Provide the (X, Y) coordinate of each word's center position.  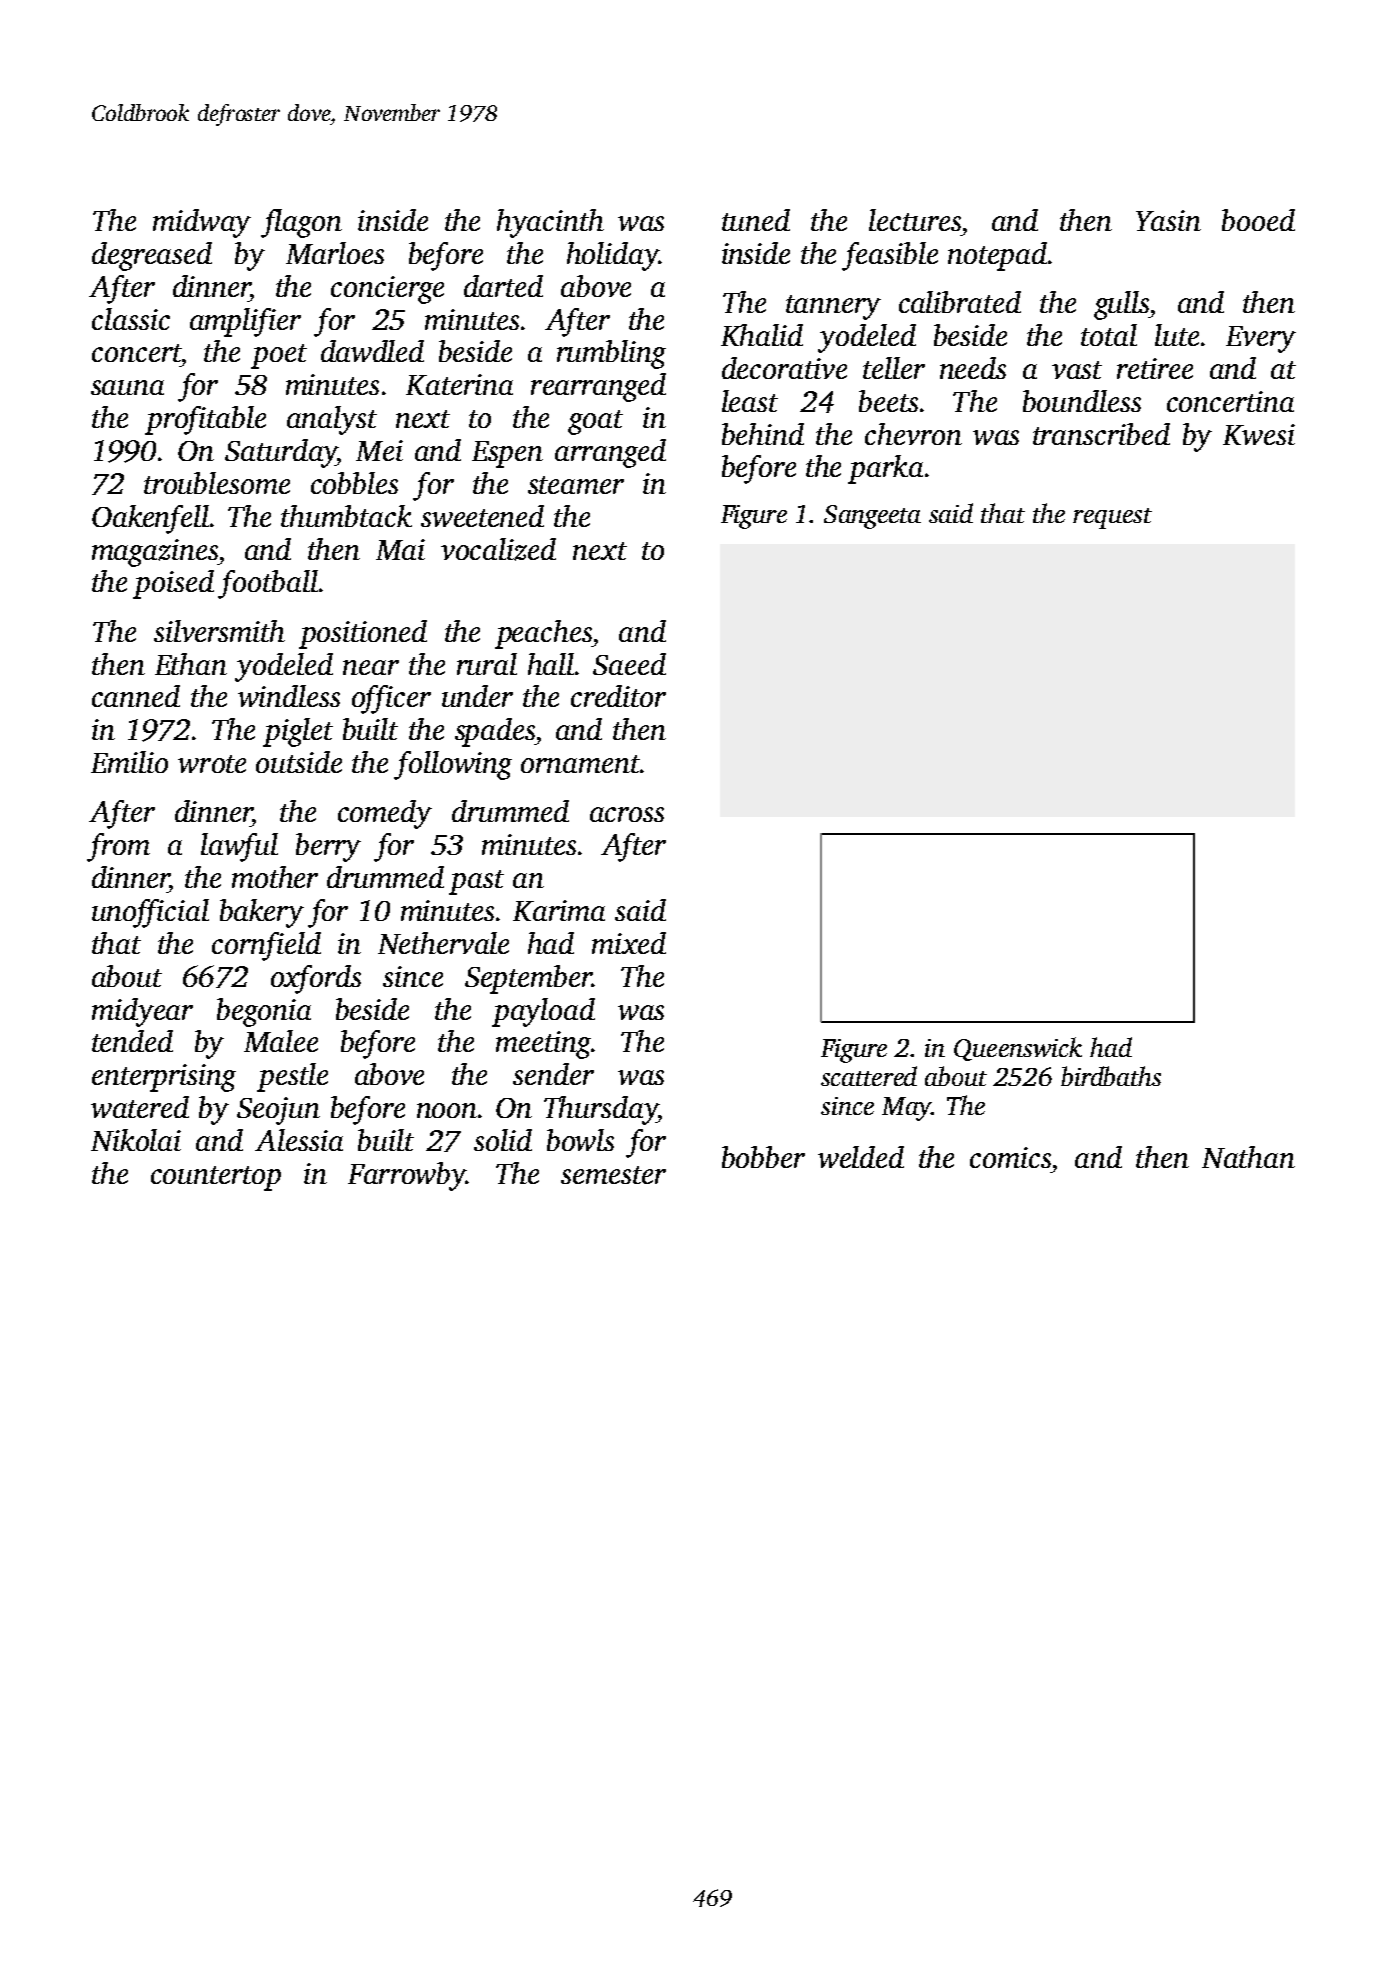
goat (595, 422)
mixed (629, 943)
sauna (127, 387)
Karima (559, 910)
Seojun (278, 1111)
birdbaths (1111, 1076)
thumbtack (346, 516)
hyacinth (550, 223)
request (1112, 518)
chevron (913, 434)
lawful (239, 847)
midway (202, 223)
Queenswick (1018, 1049)
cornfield (266, 946)
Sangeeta (872, 517)
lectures (915, 220)
